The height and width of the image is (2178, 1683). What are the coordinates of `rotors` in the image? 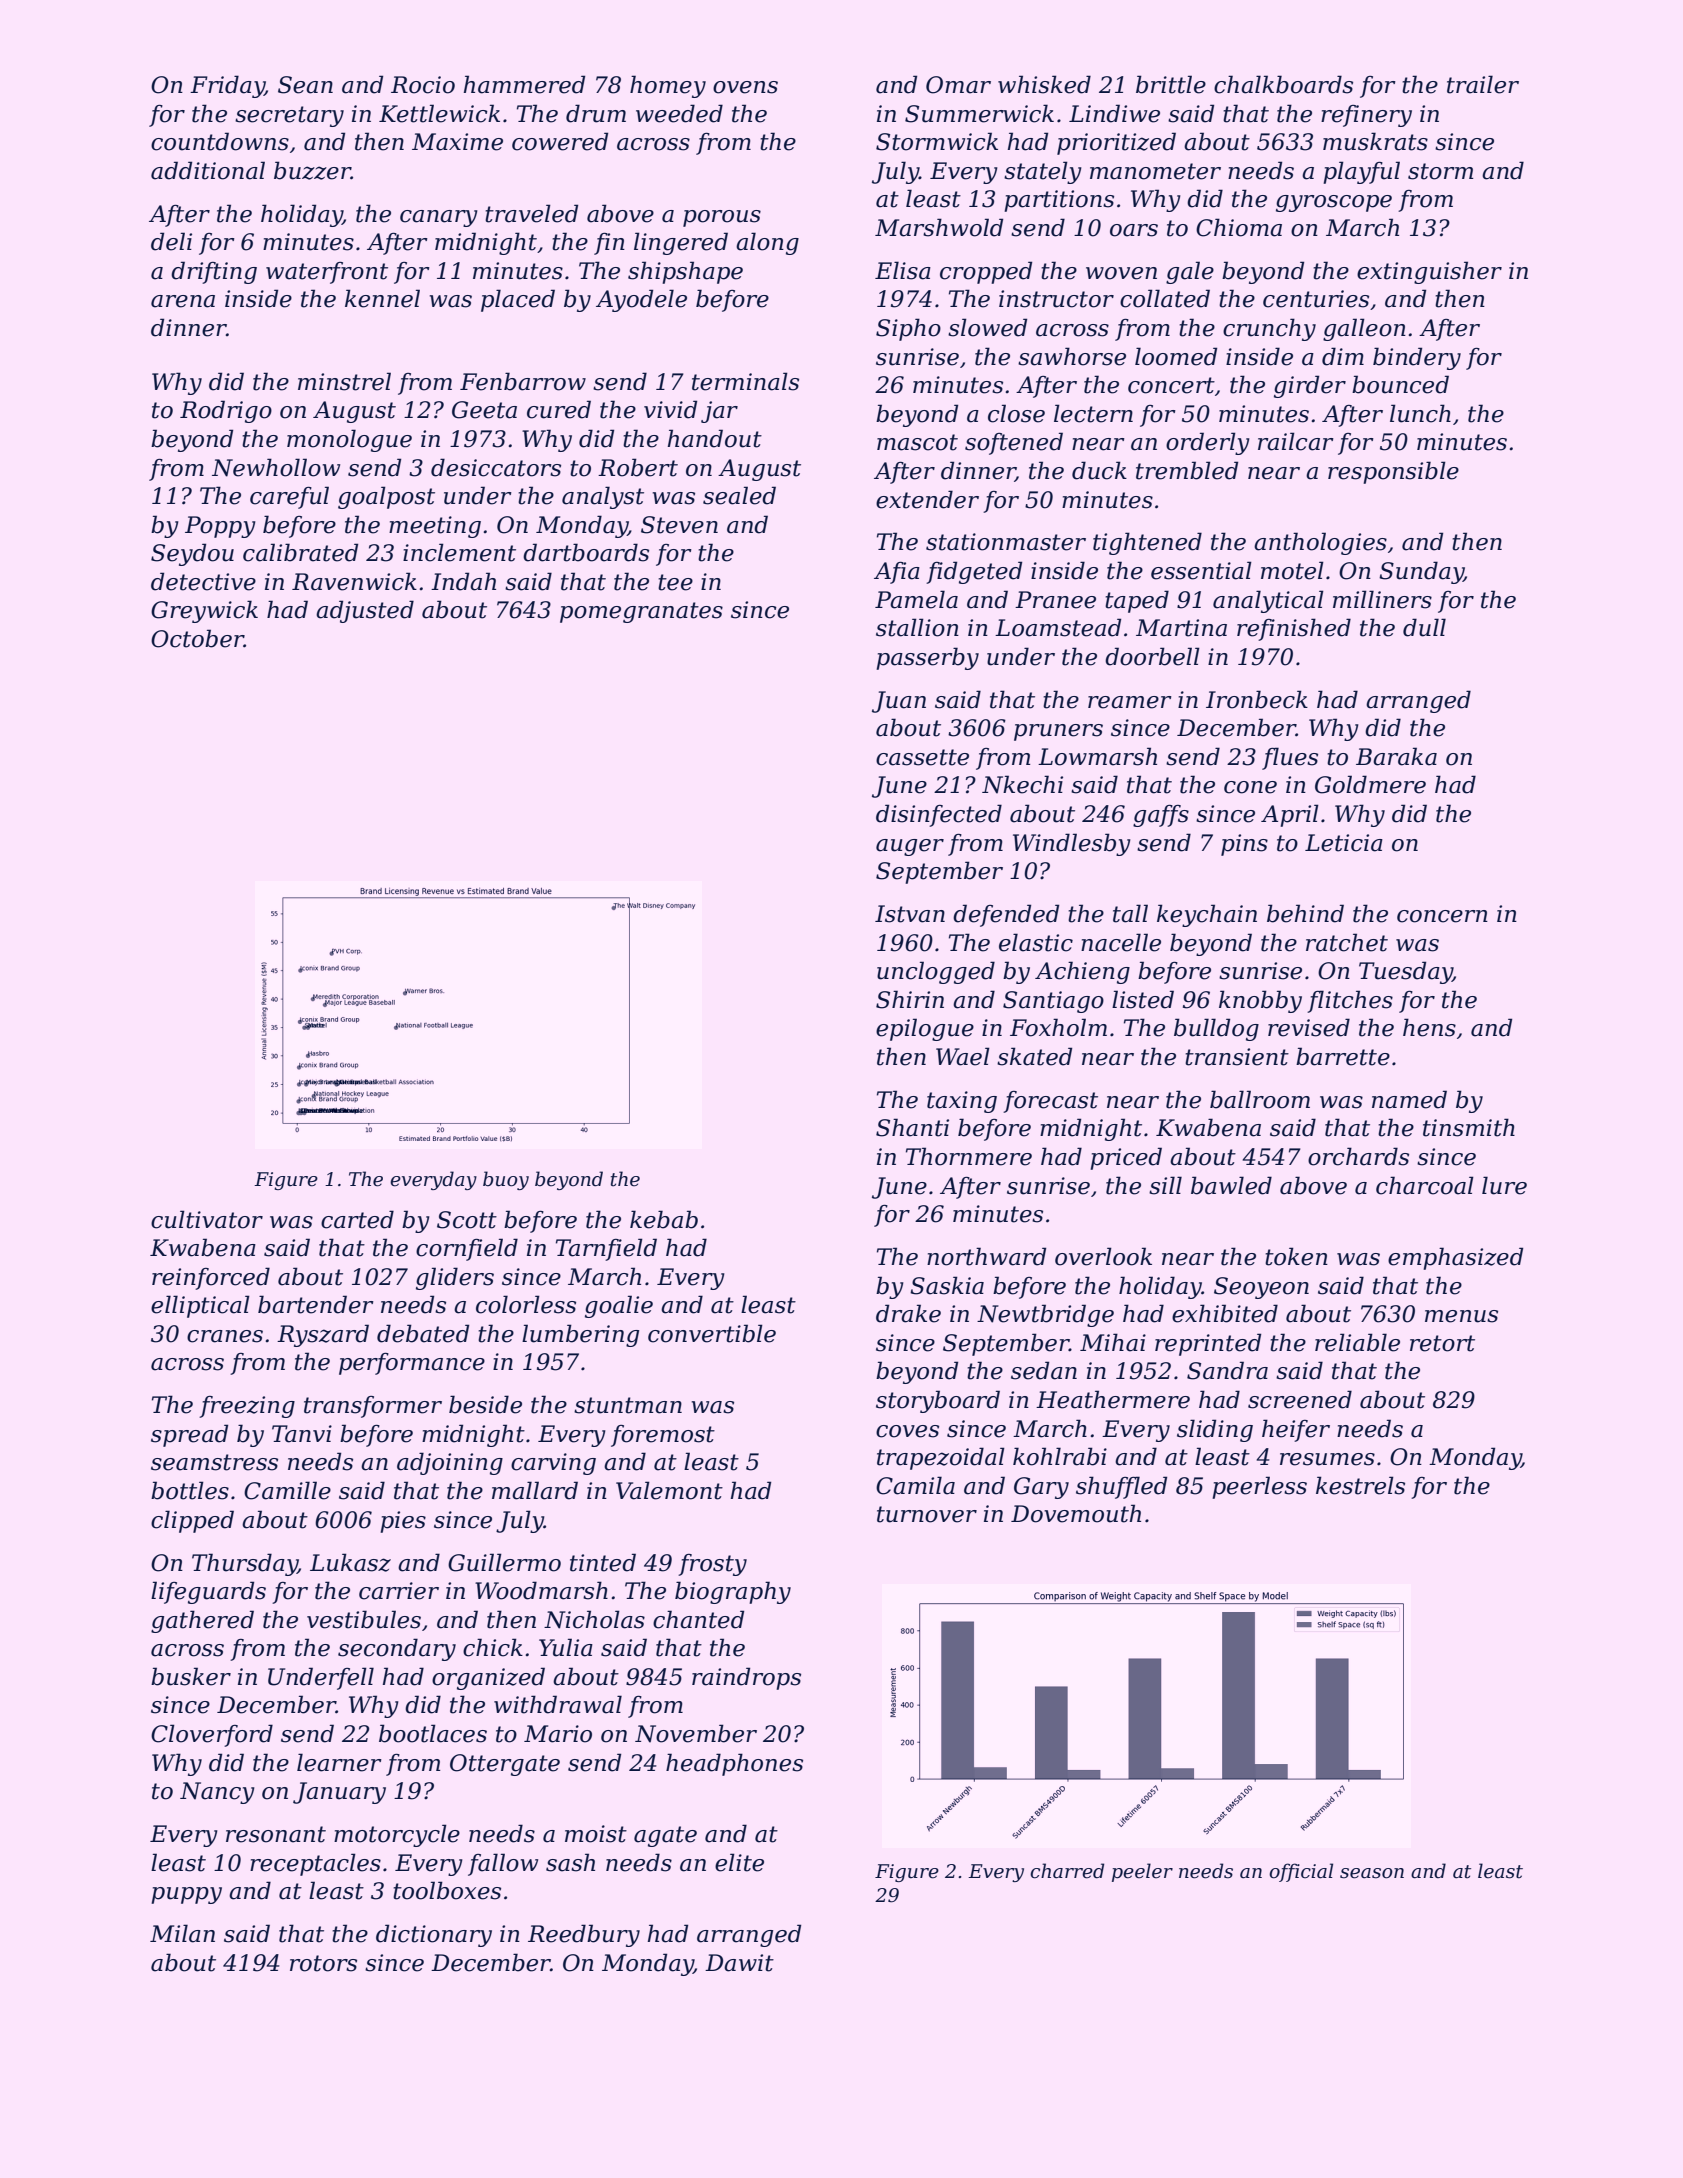 It's located at (323, 1963).
